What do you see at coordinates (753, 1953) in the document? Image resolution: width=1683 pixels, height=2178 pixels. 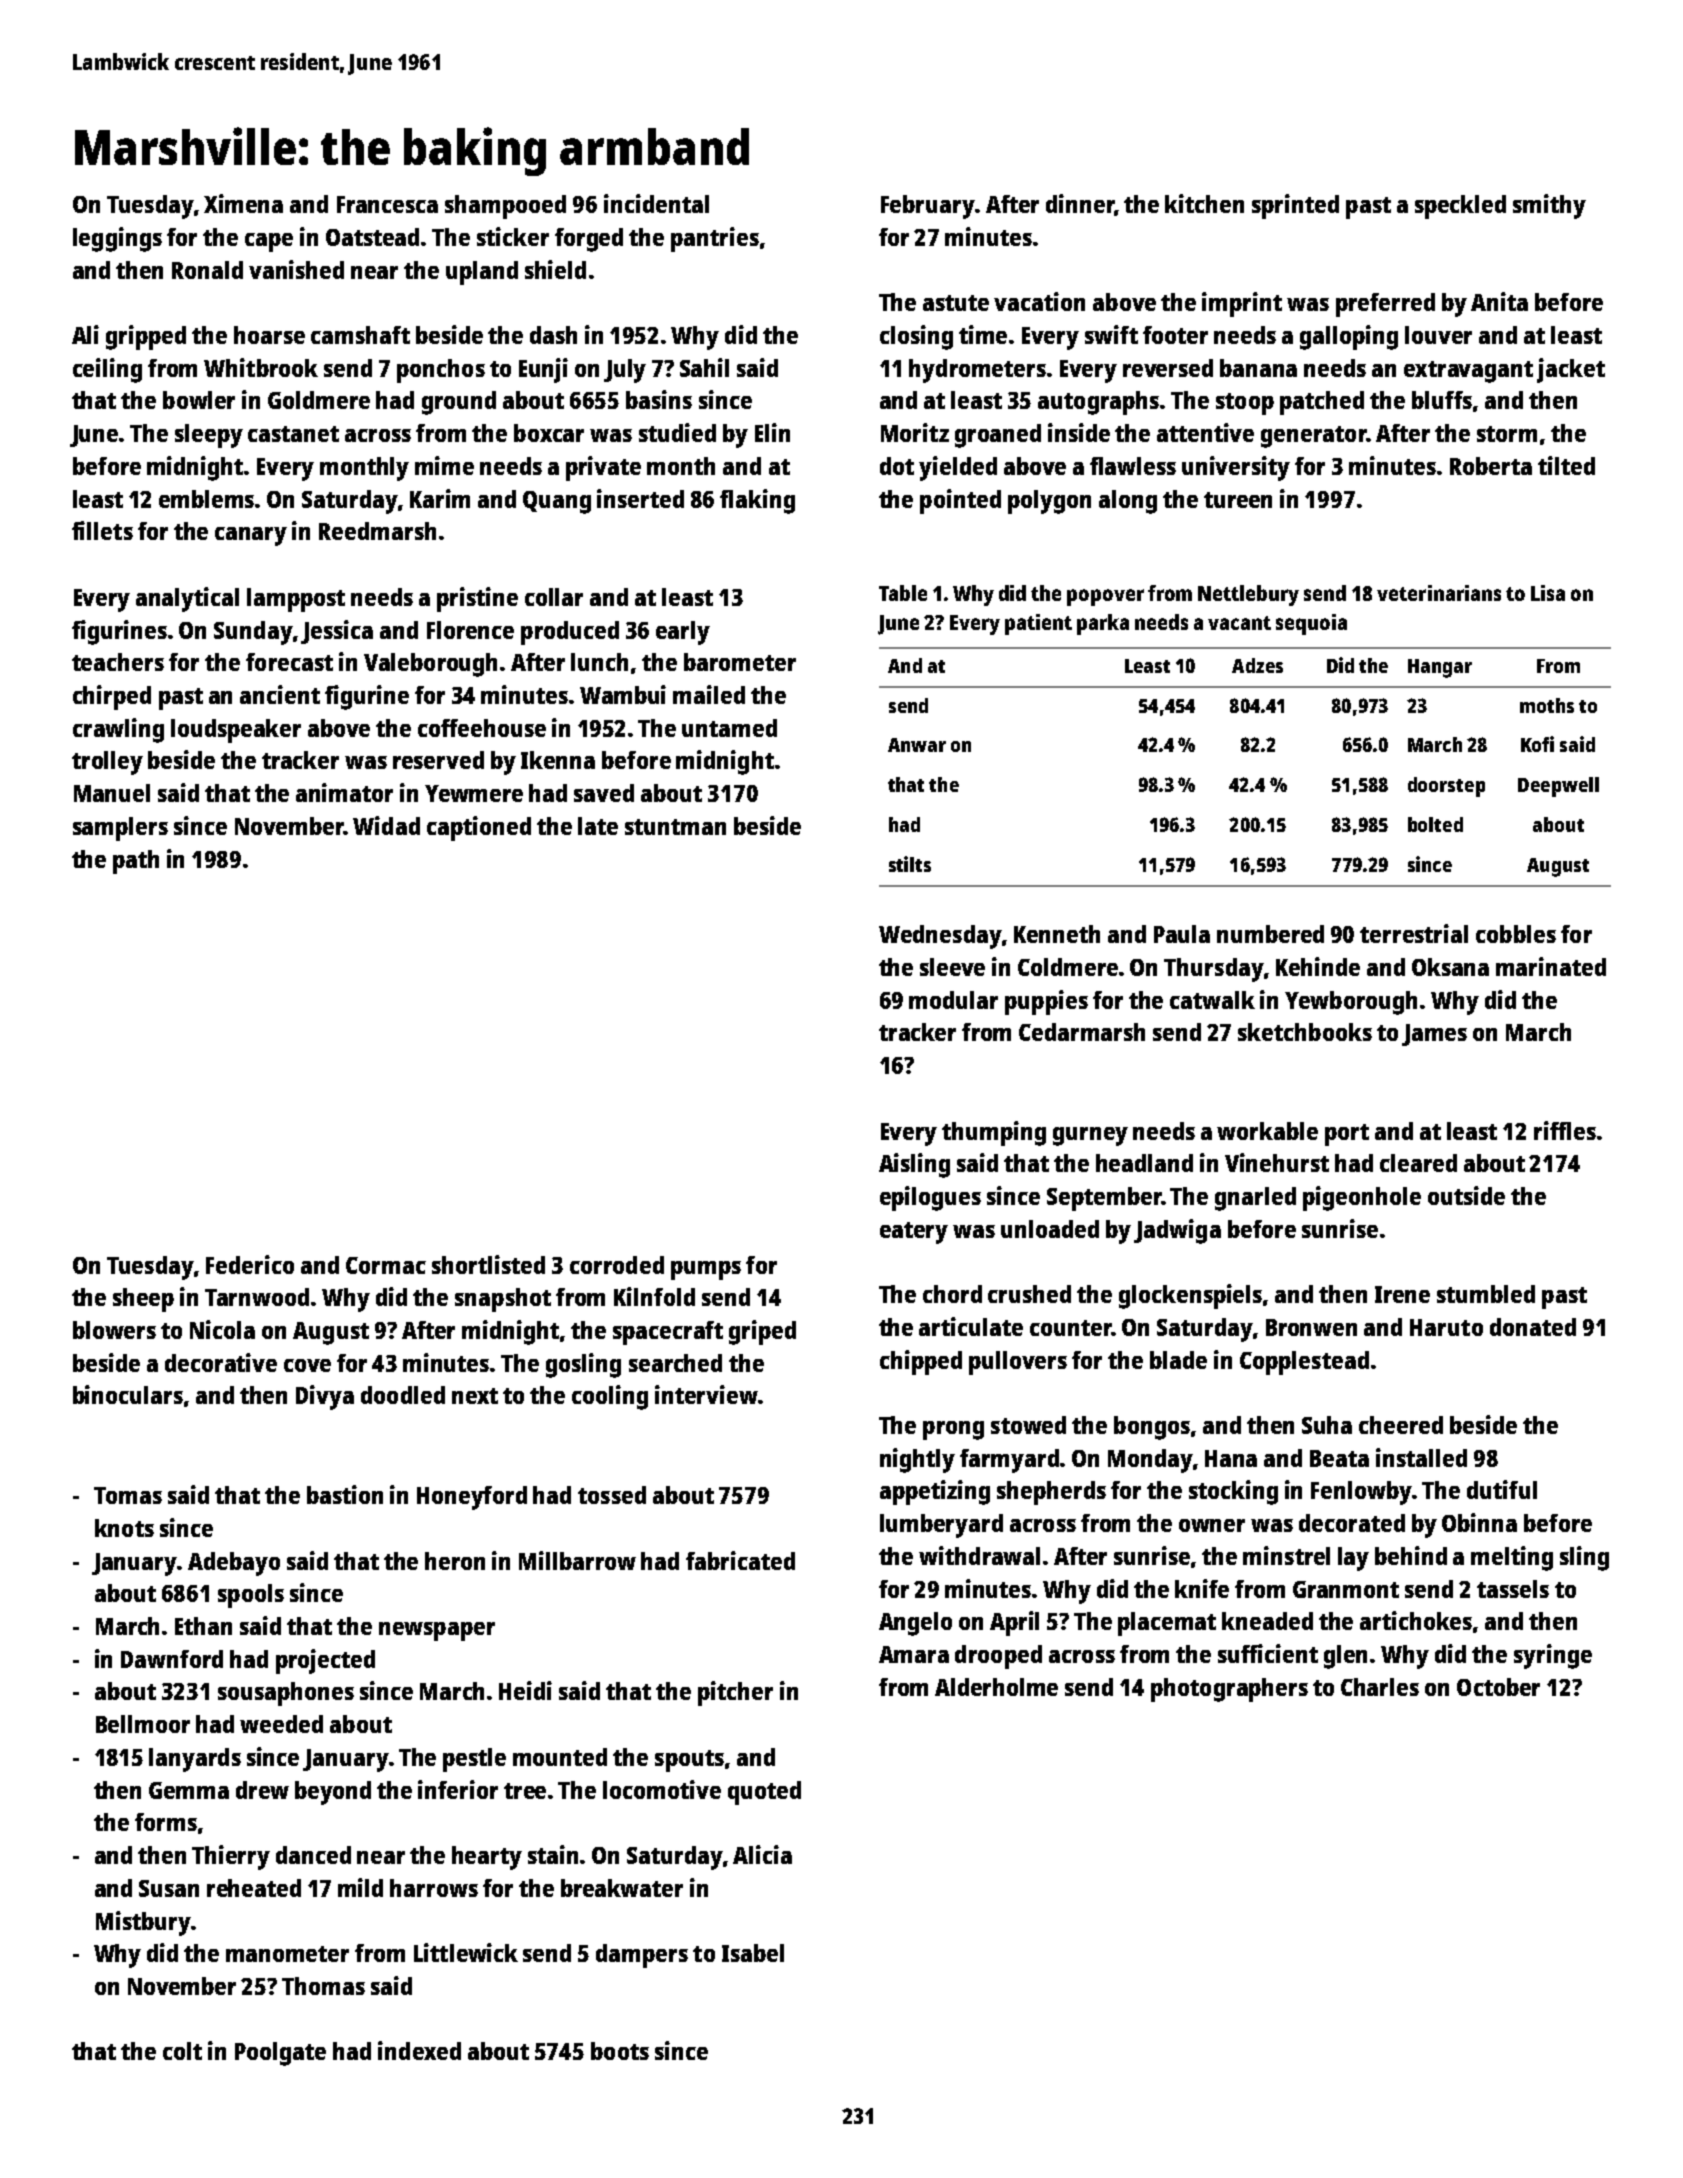 I see `Isabel` at bounding box center [753, 1953].
